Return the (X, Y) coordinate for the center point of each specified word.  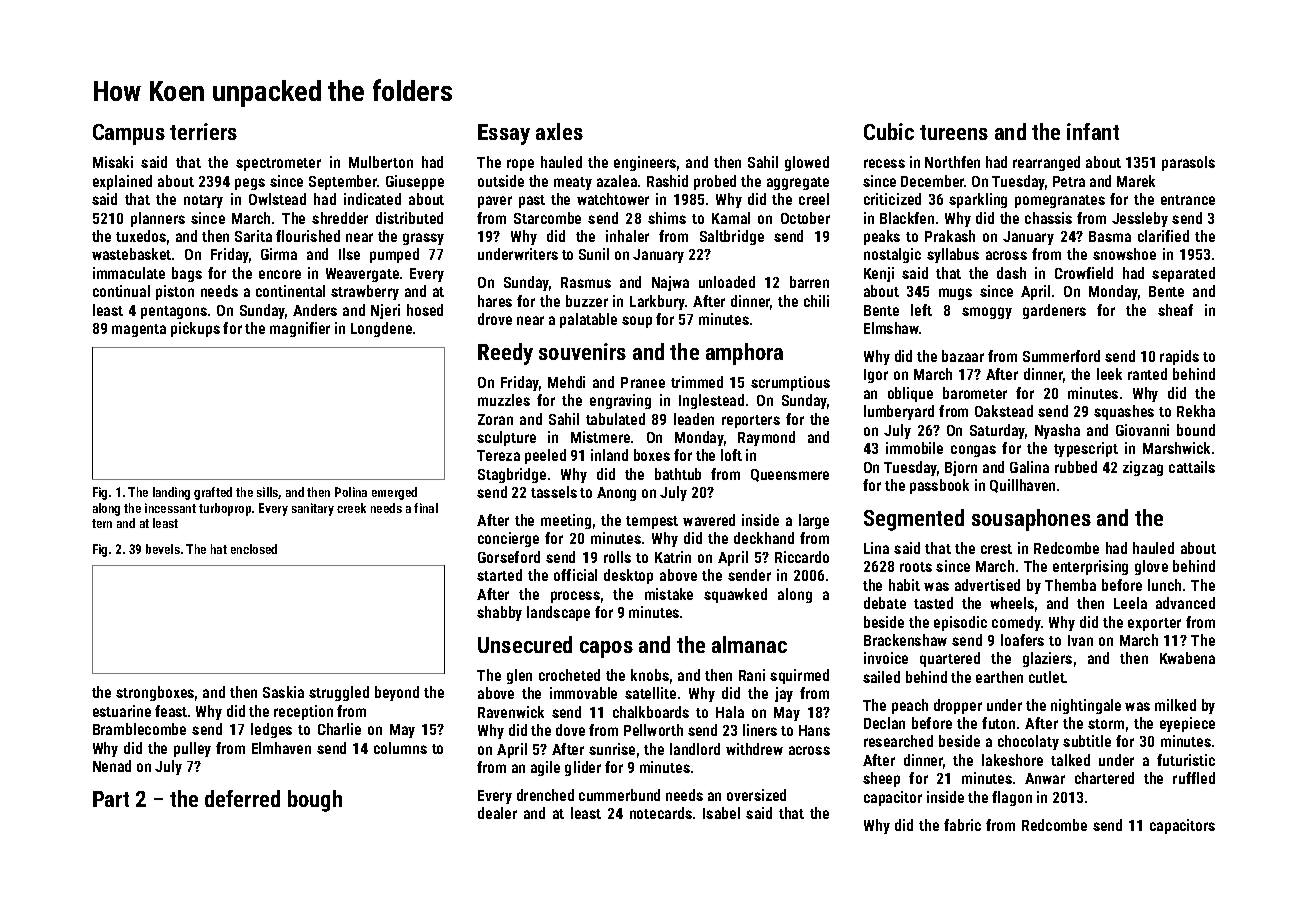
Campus (129, 134)
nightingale (1086, 706)
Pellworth (653, 730)
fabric (962, 825)
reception (303, 712)
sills (268, 493)
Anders (315, 310)
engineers (645, 163)
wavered (709, 520)
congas (973, 451)
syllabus (953, 255)
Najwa (670, 283)
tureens (954, 132)
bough (315, 801)
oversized (756, 795)
